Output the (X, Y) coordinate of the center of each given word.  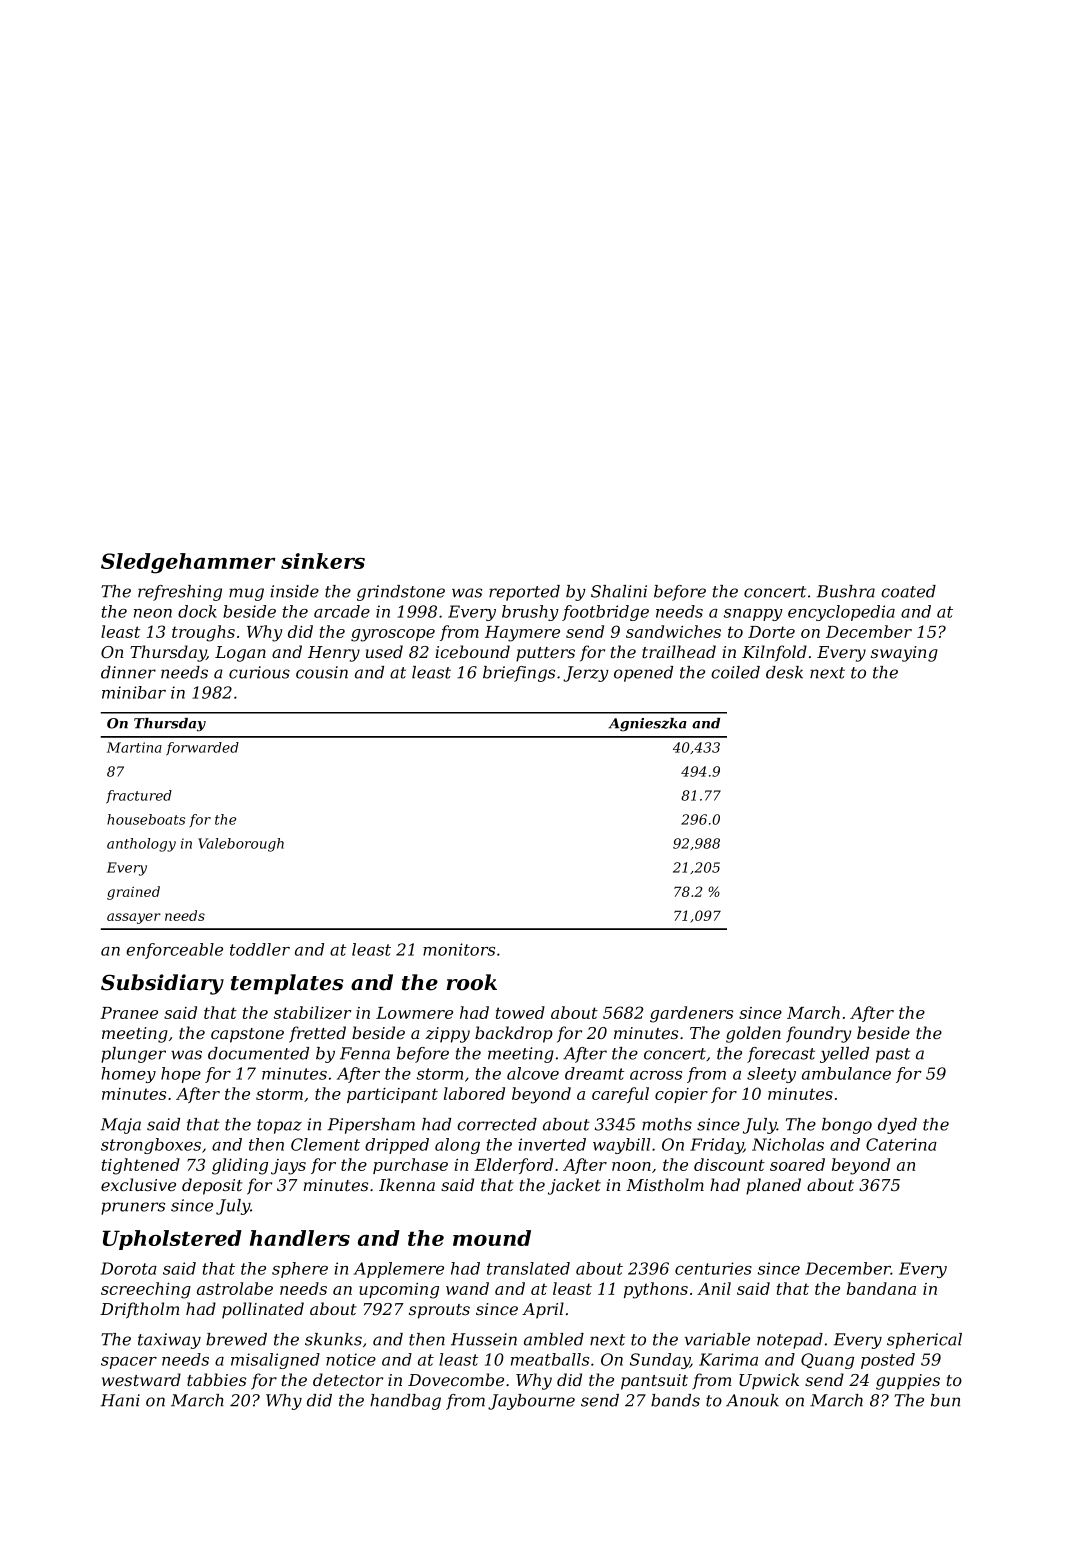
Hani (120, 1400)
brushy (530, 613)
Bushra (846, 591)
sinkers (323, 561)
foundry (818, 1034)
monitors (459, 949)
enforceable (174, 951)
